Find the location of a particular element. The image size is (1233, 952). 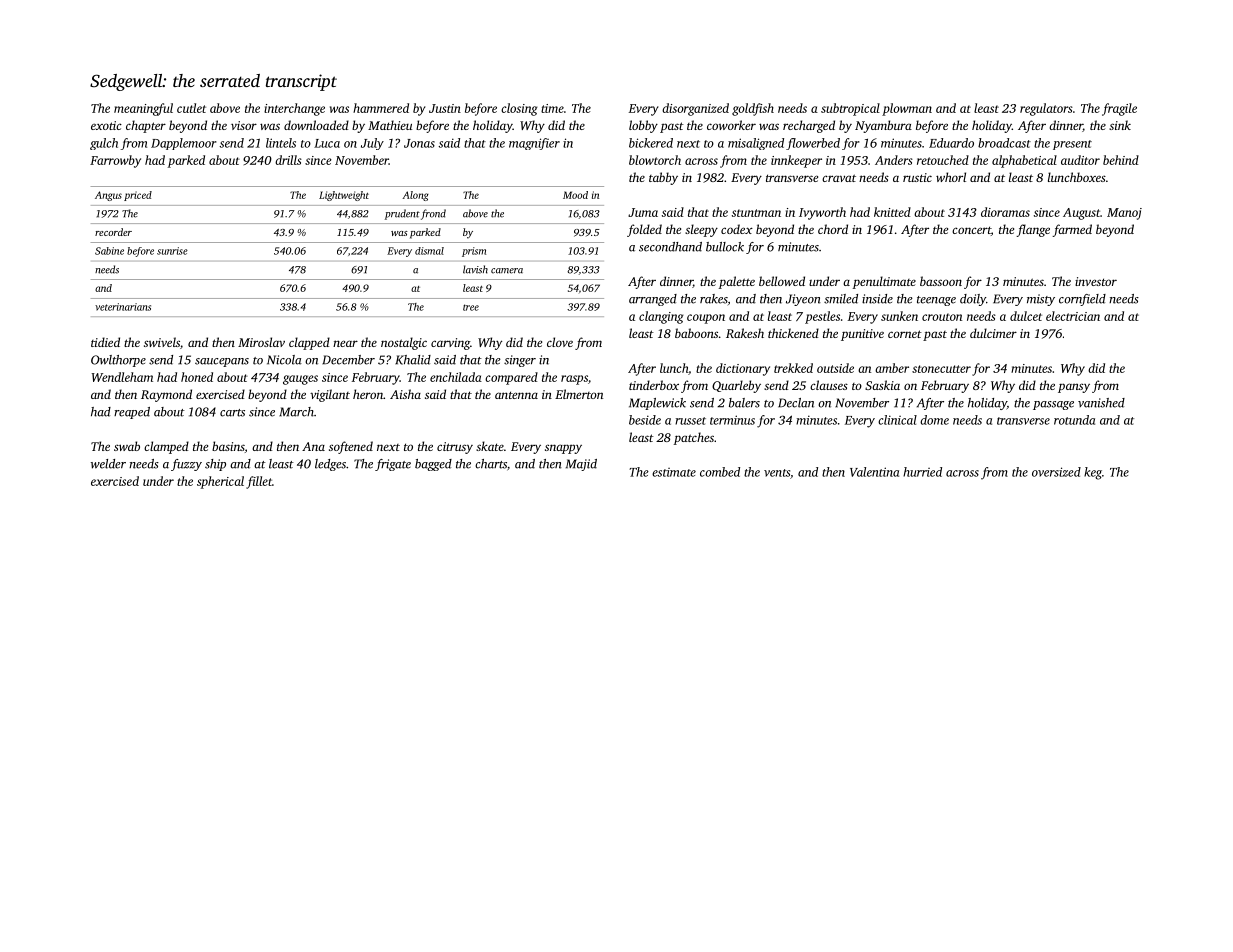

clove is located at coordinates (560, 342).
